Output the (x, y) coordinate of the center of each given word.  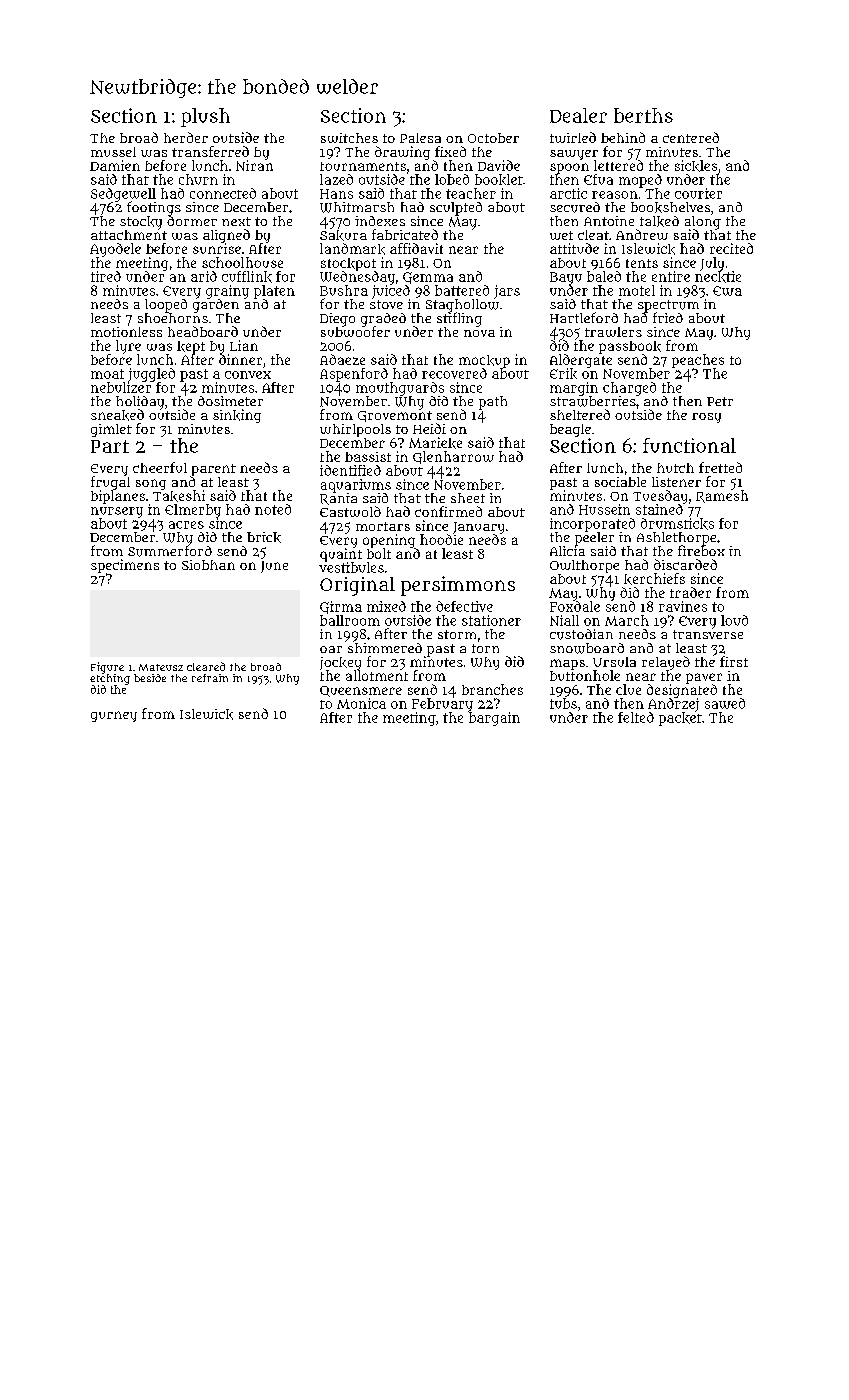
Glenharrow (453, 457)
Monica (361, 703)
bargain (494, 719)
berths (643, 115)
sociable (620, 482)
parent (214, 470)
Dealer (578, 115)
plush (205, 117)
